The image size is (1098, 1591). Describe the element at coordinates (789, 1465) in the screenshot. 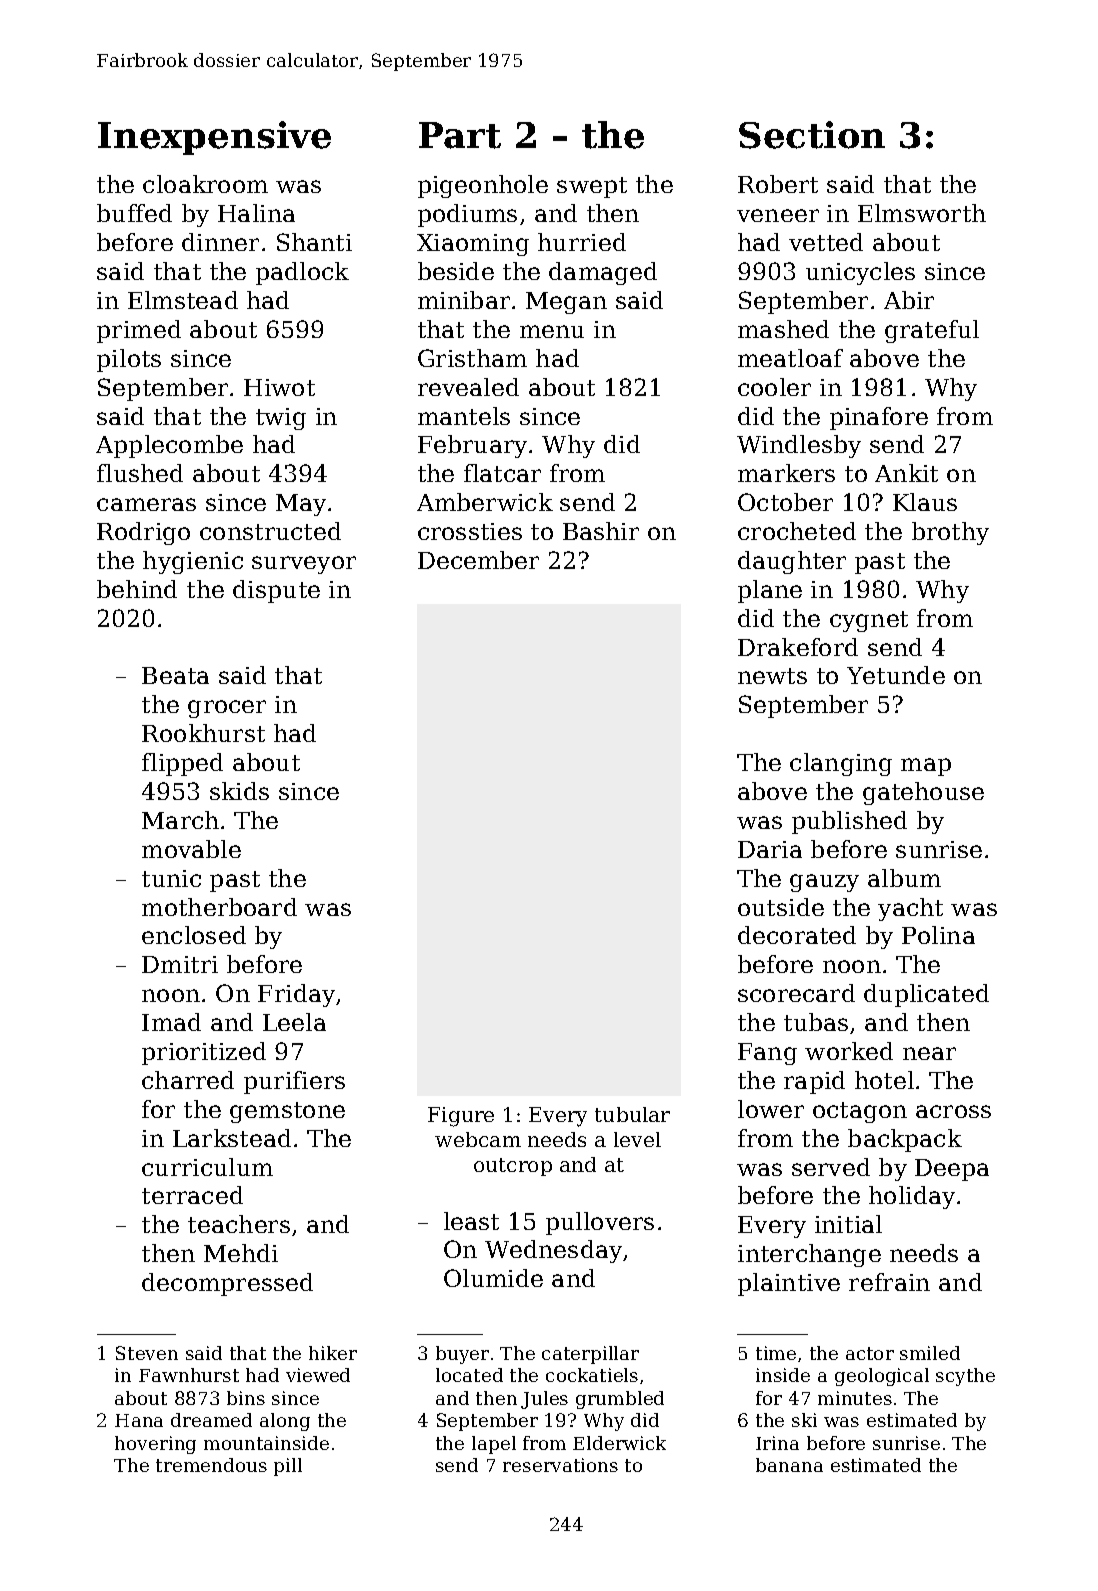

I see `banana` at that location.
